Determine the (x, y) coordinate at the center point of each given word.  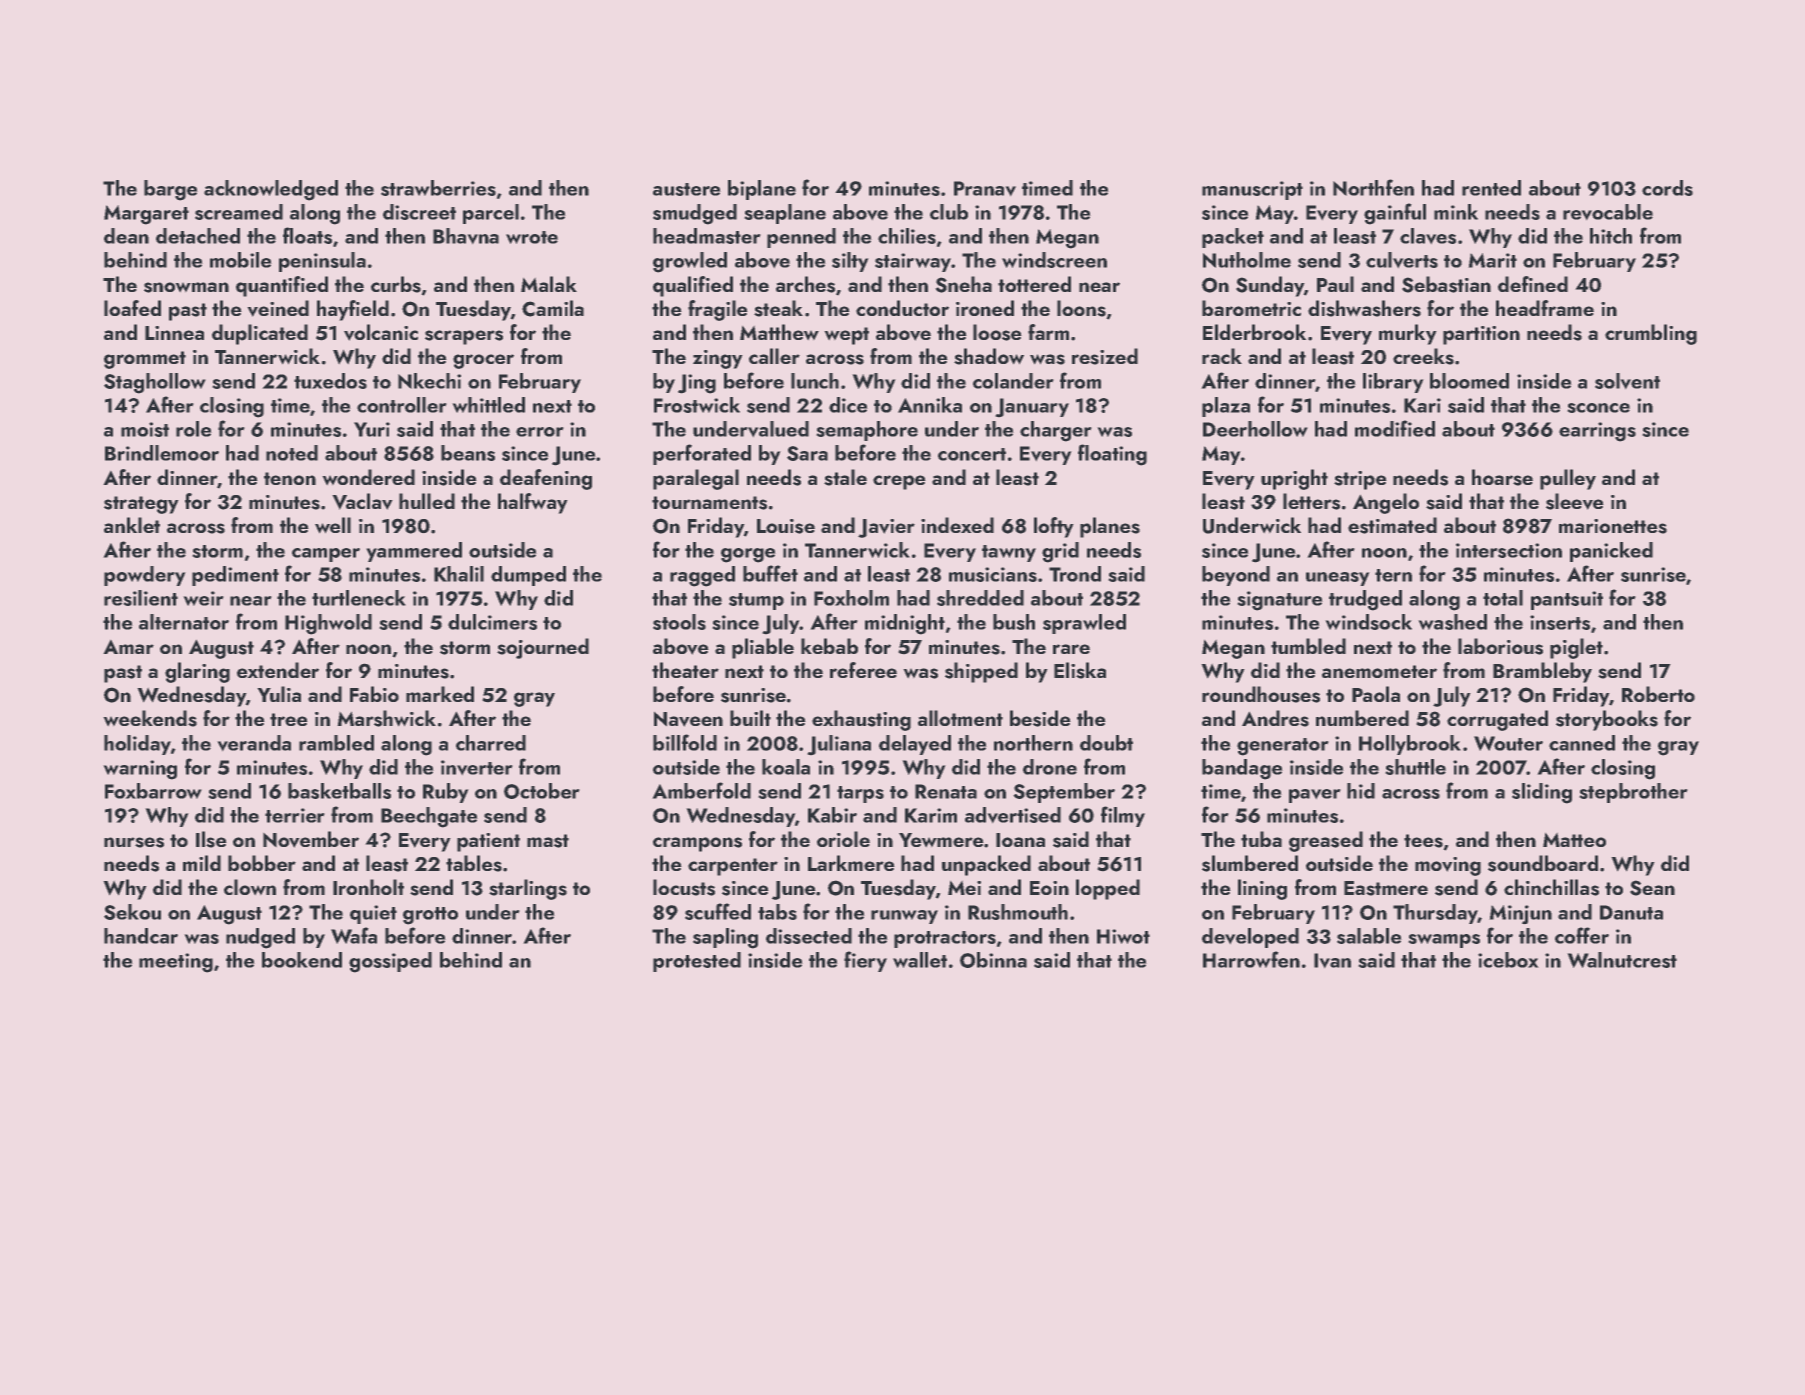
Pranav (985, 188)
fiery (865, 961)
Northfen (1373, 187)
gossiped (390, 962)
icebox (1508, 960)
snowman (186, 287)
